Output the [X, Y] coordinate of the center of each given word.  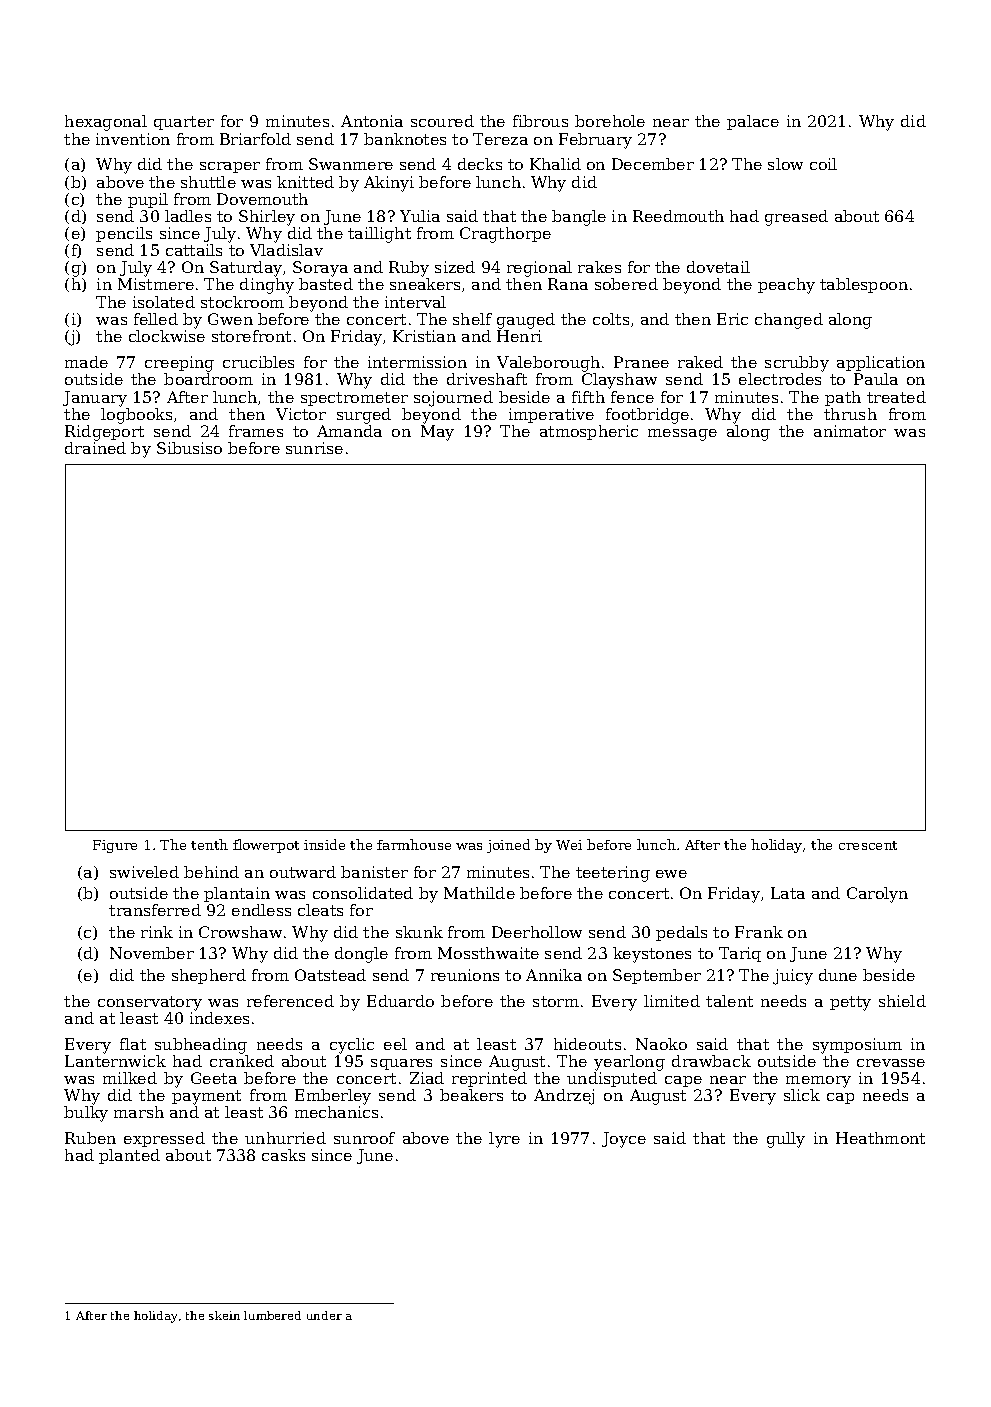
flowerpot [266, 846]
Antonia [372, 121]
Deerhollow [537, 932]
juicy [793, 977]
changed [789, 321]
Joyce [624, 1140]
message [682, 435]
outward [303, 872]
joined [508, 846]
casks [283, 1155]
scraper [230, 167]
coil [823, 164]
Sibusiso [189, 448]
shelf [472, 319]
